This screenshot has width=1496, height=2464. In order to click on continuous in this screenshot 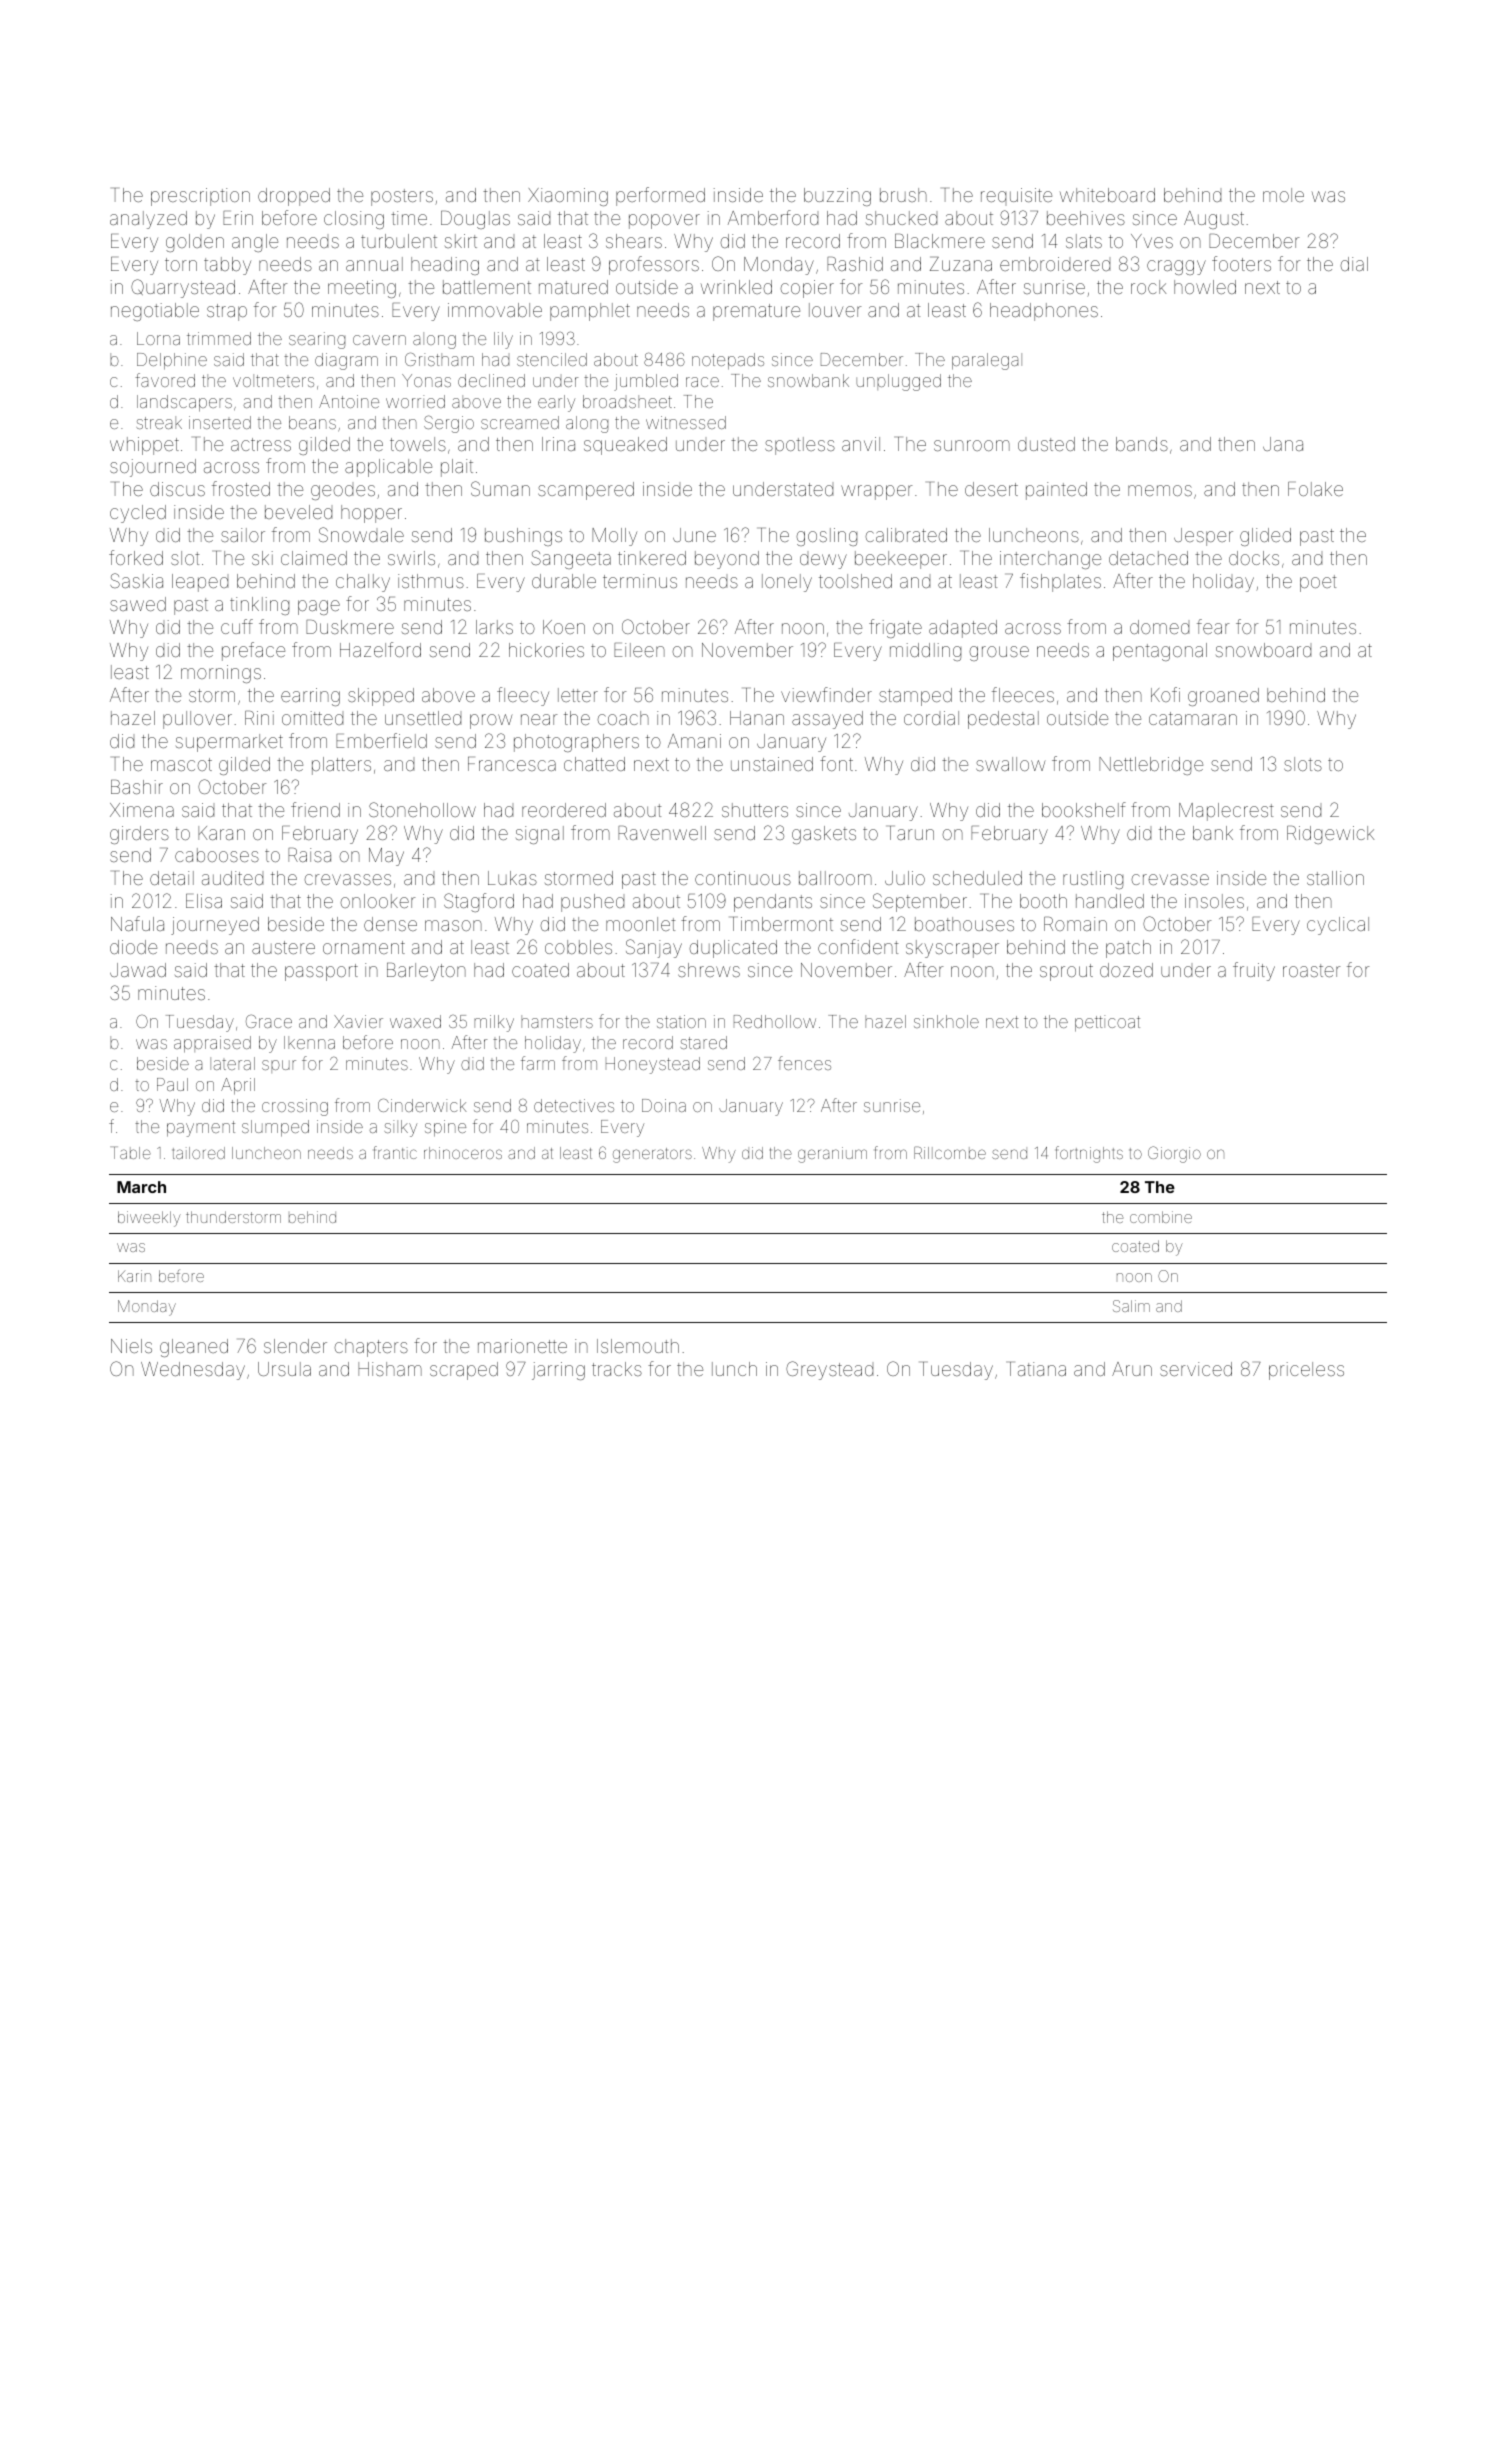, I will do `click(743, 878)`.
